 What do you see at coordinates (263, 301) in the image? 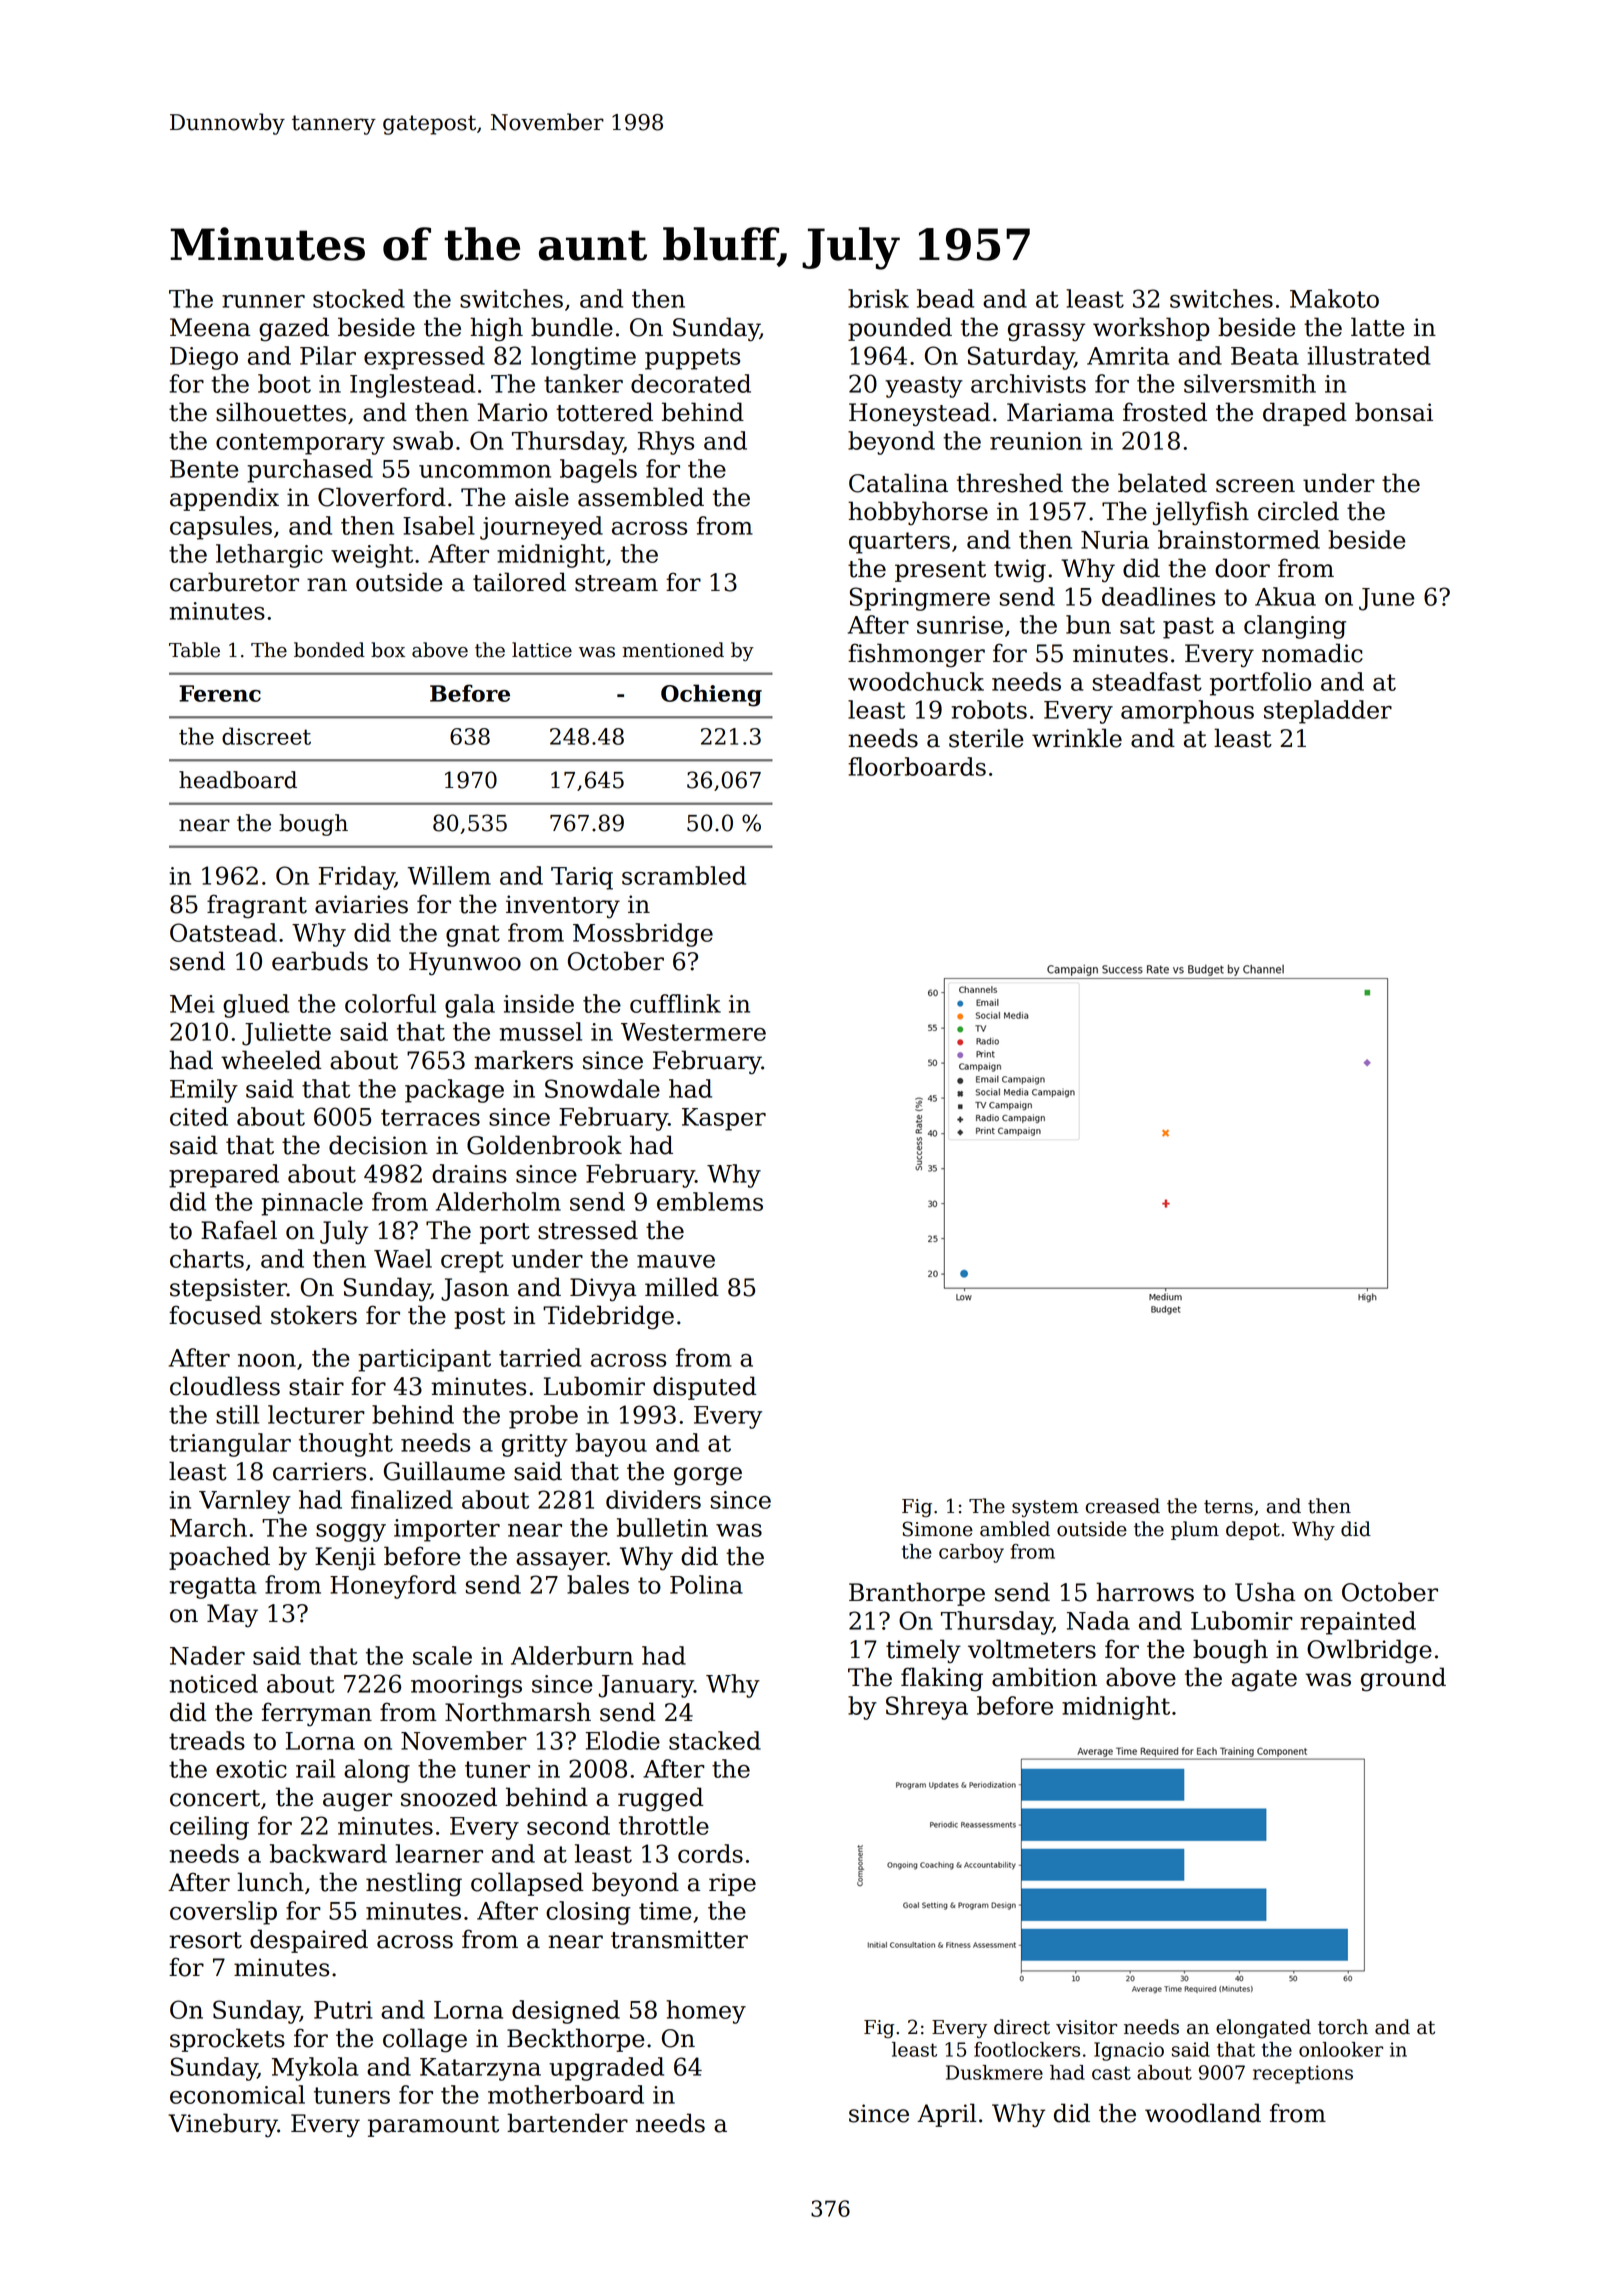
I see `runner` at bounding box center [263, 301].
